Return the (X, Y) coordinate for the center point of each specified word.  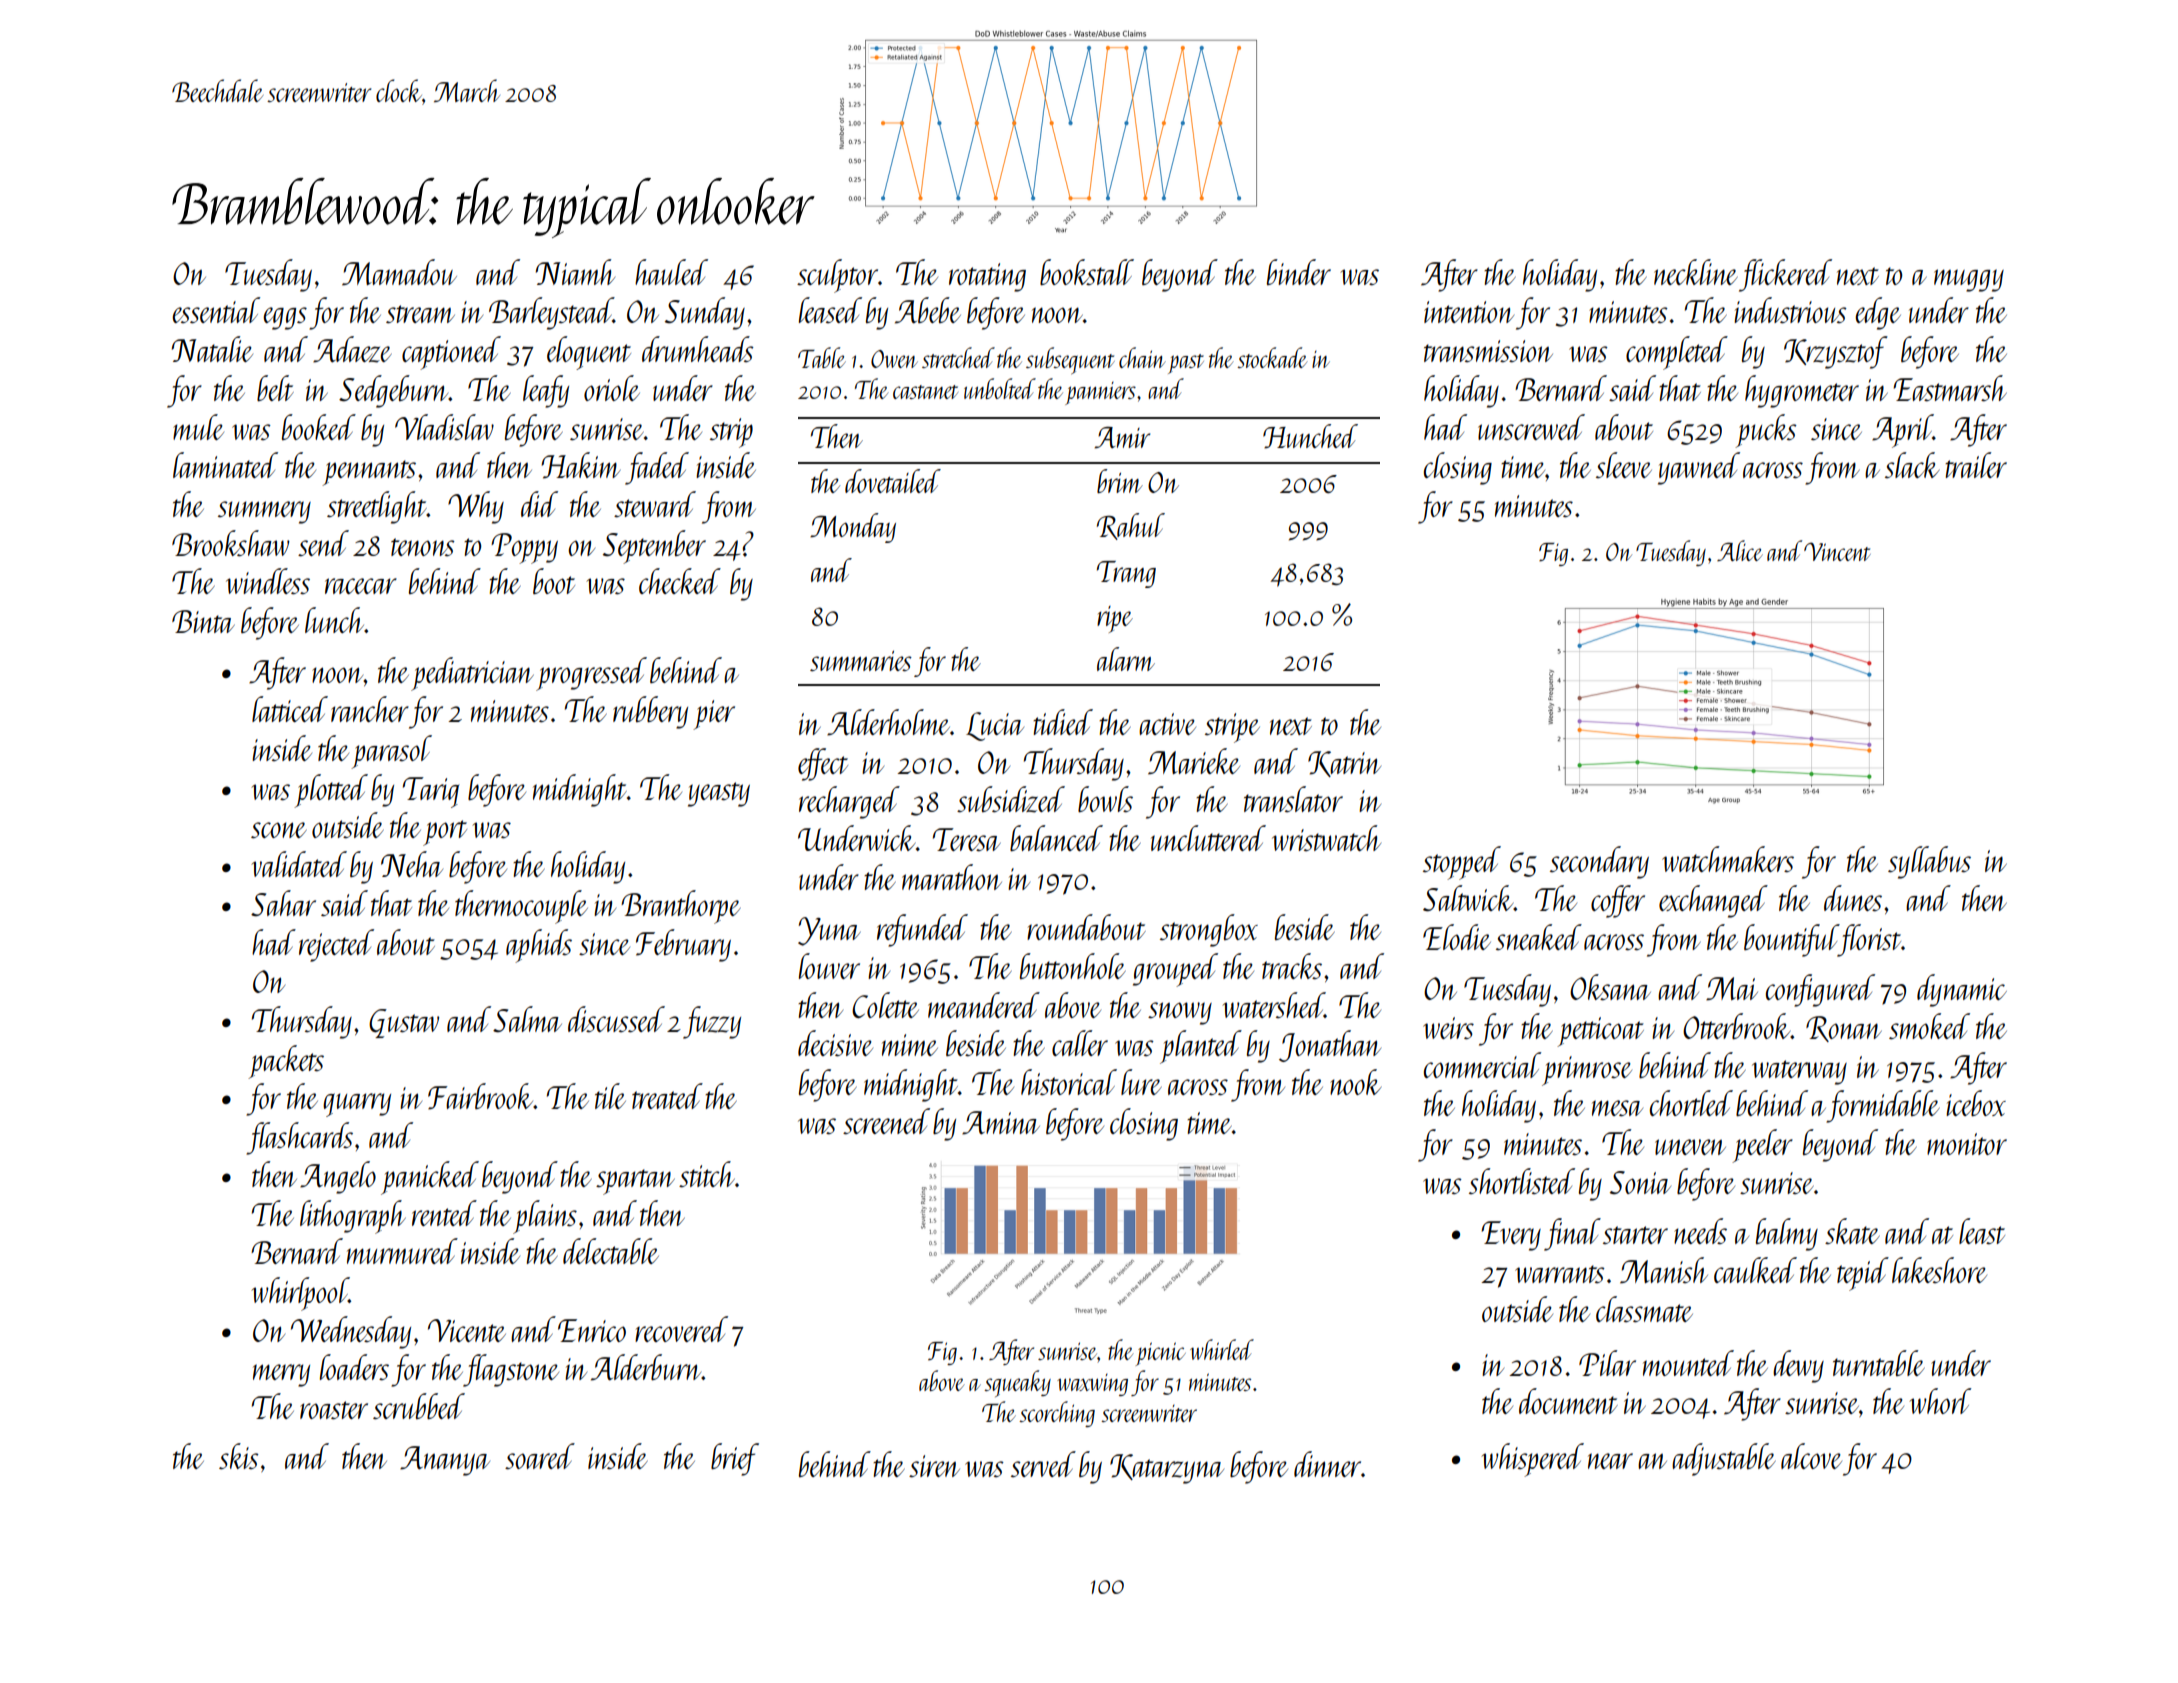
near (1610, 1461)
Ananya (445, 1461)
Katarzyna (1167, 1469)
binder (1299, 272)
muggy (1969, 280)
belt (275, 388)
